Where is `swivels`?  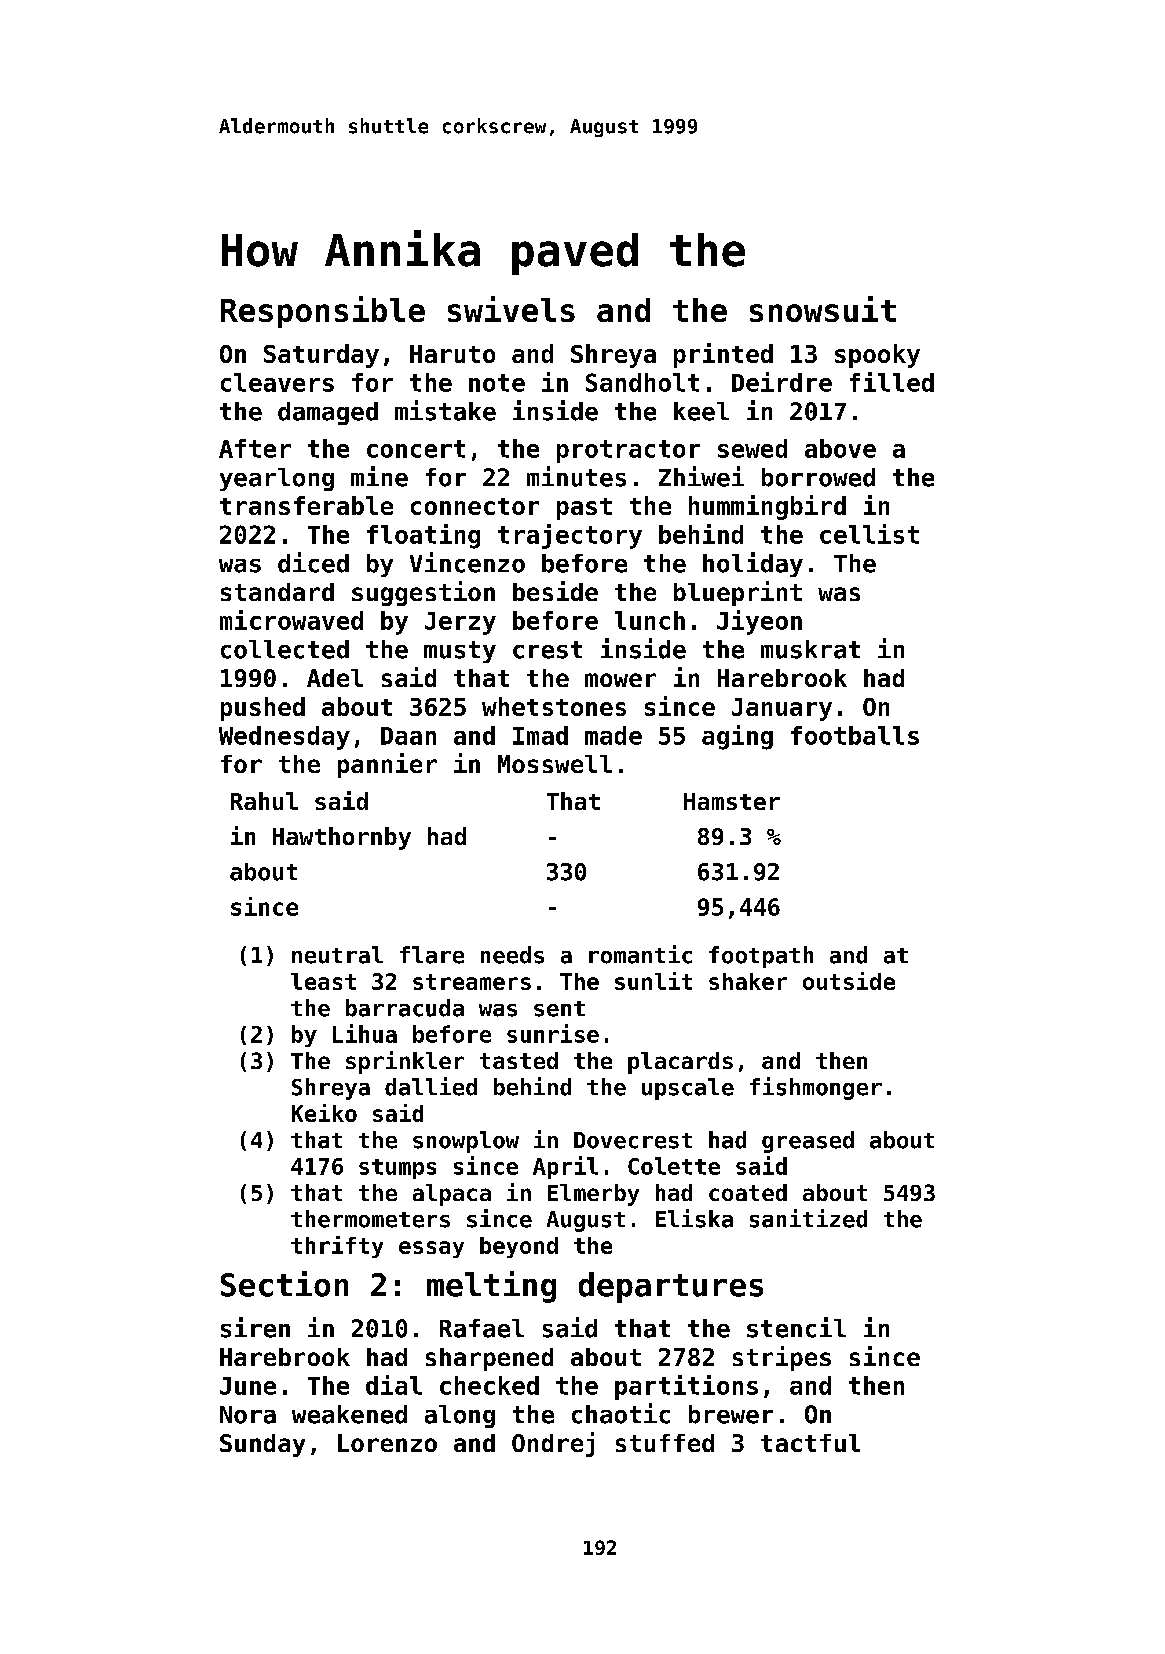
swivels is located at coordinates (511, 309).
